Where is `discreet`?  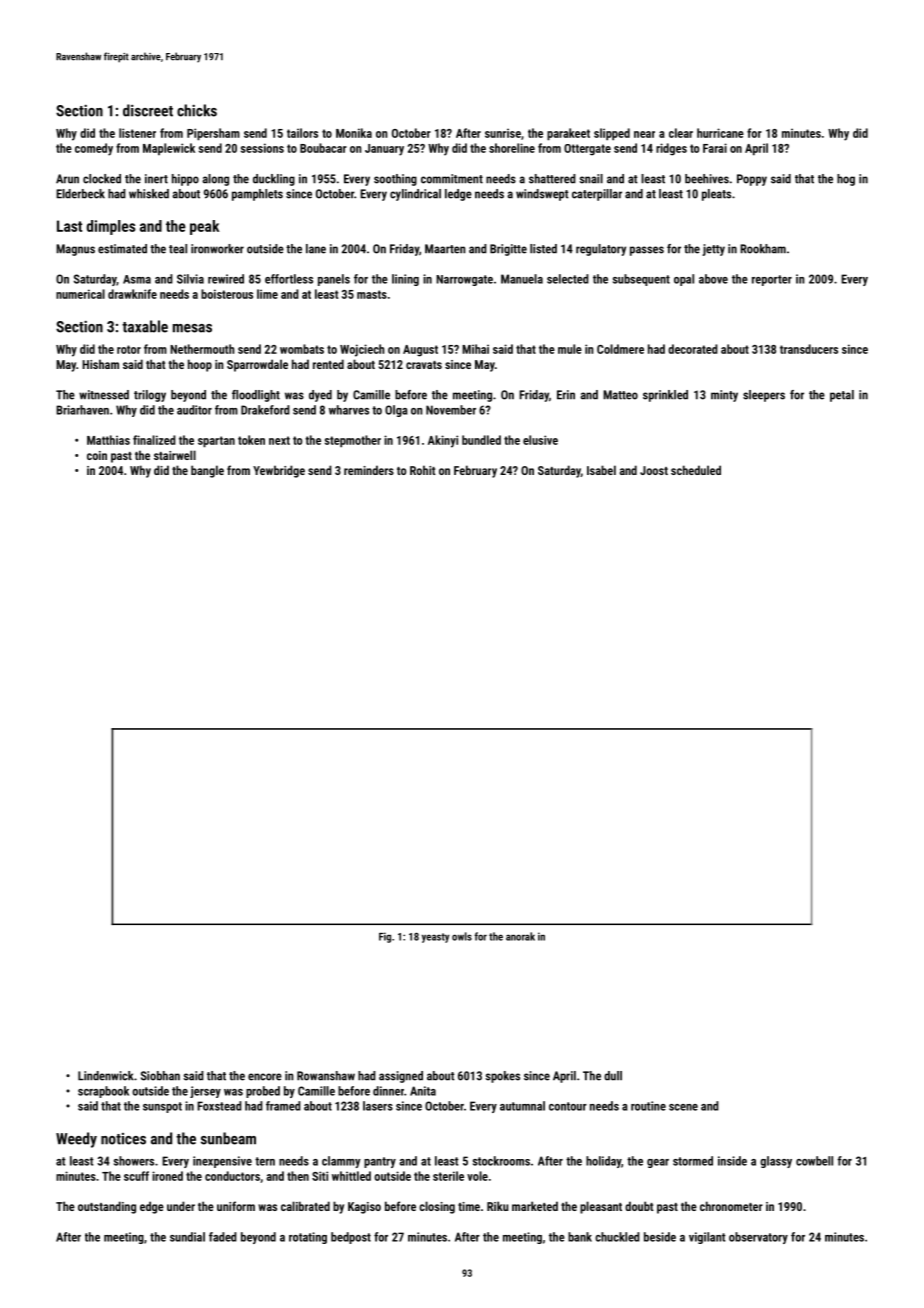 discreet is located at coordinates (148, 110).
